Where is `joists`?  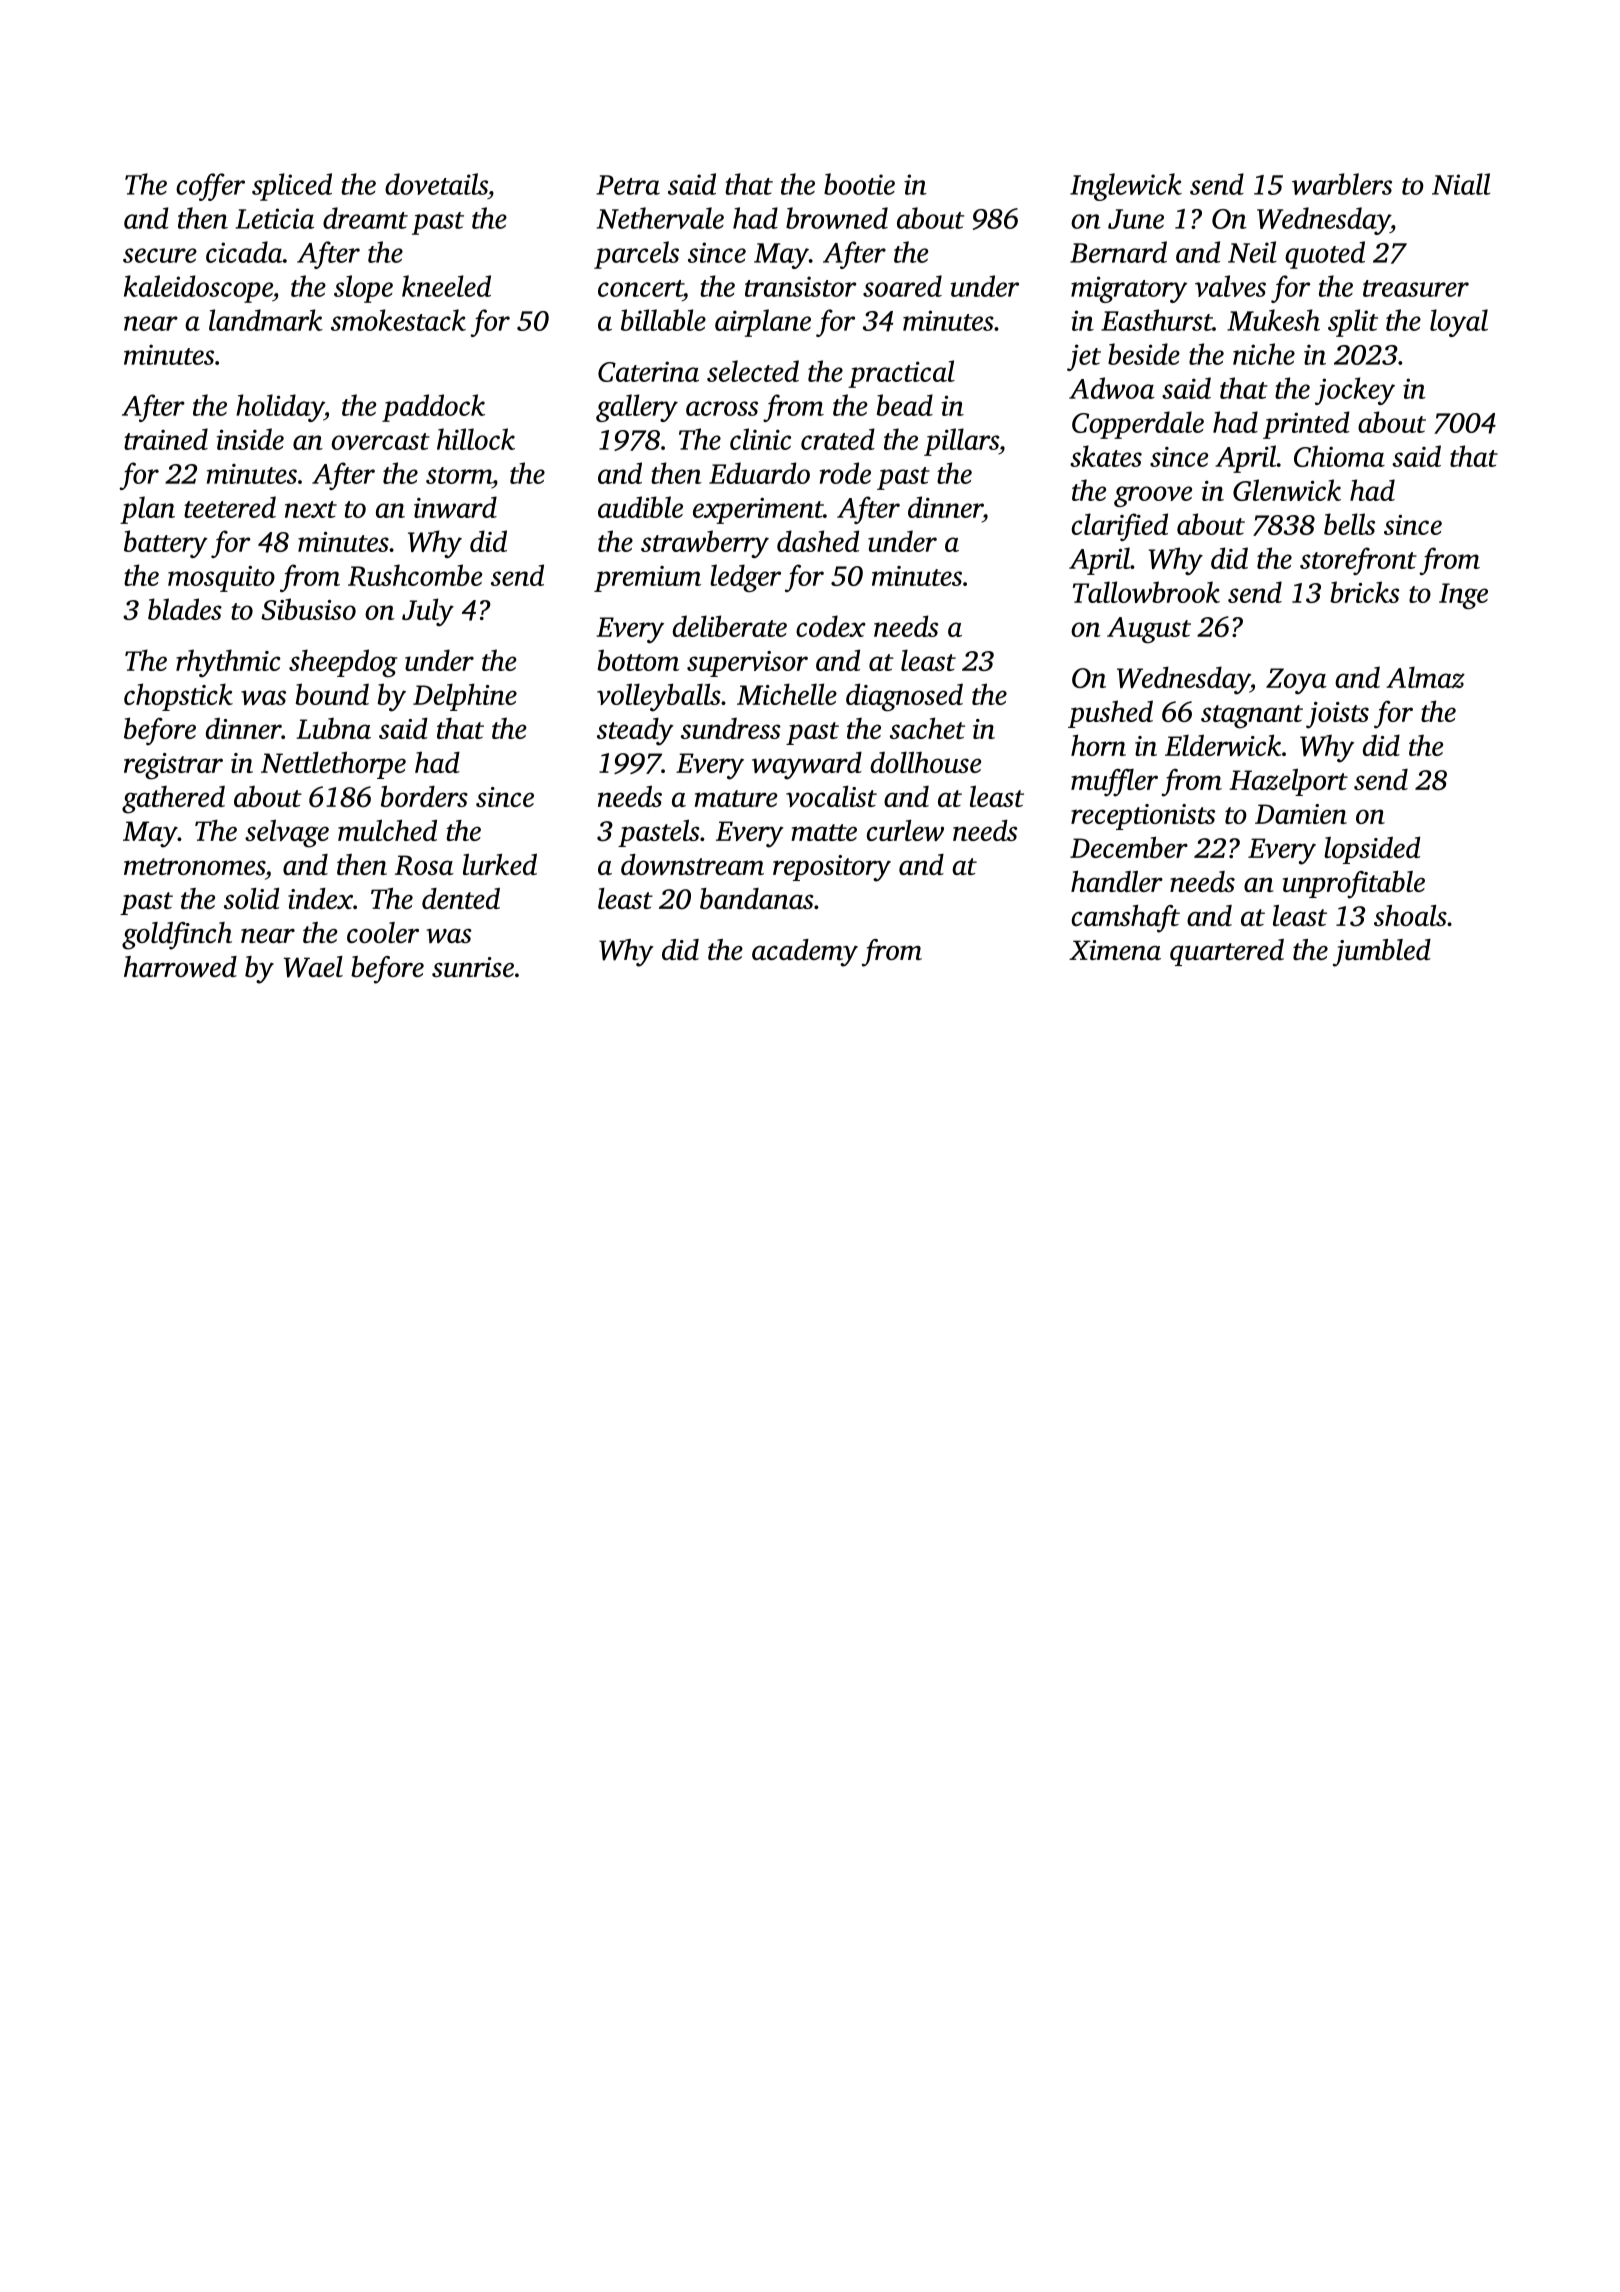
joists is located at coordinates (1337, 715).
